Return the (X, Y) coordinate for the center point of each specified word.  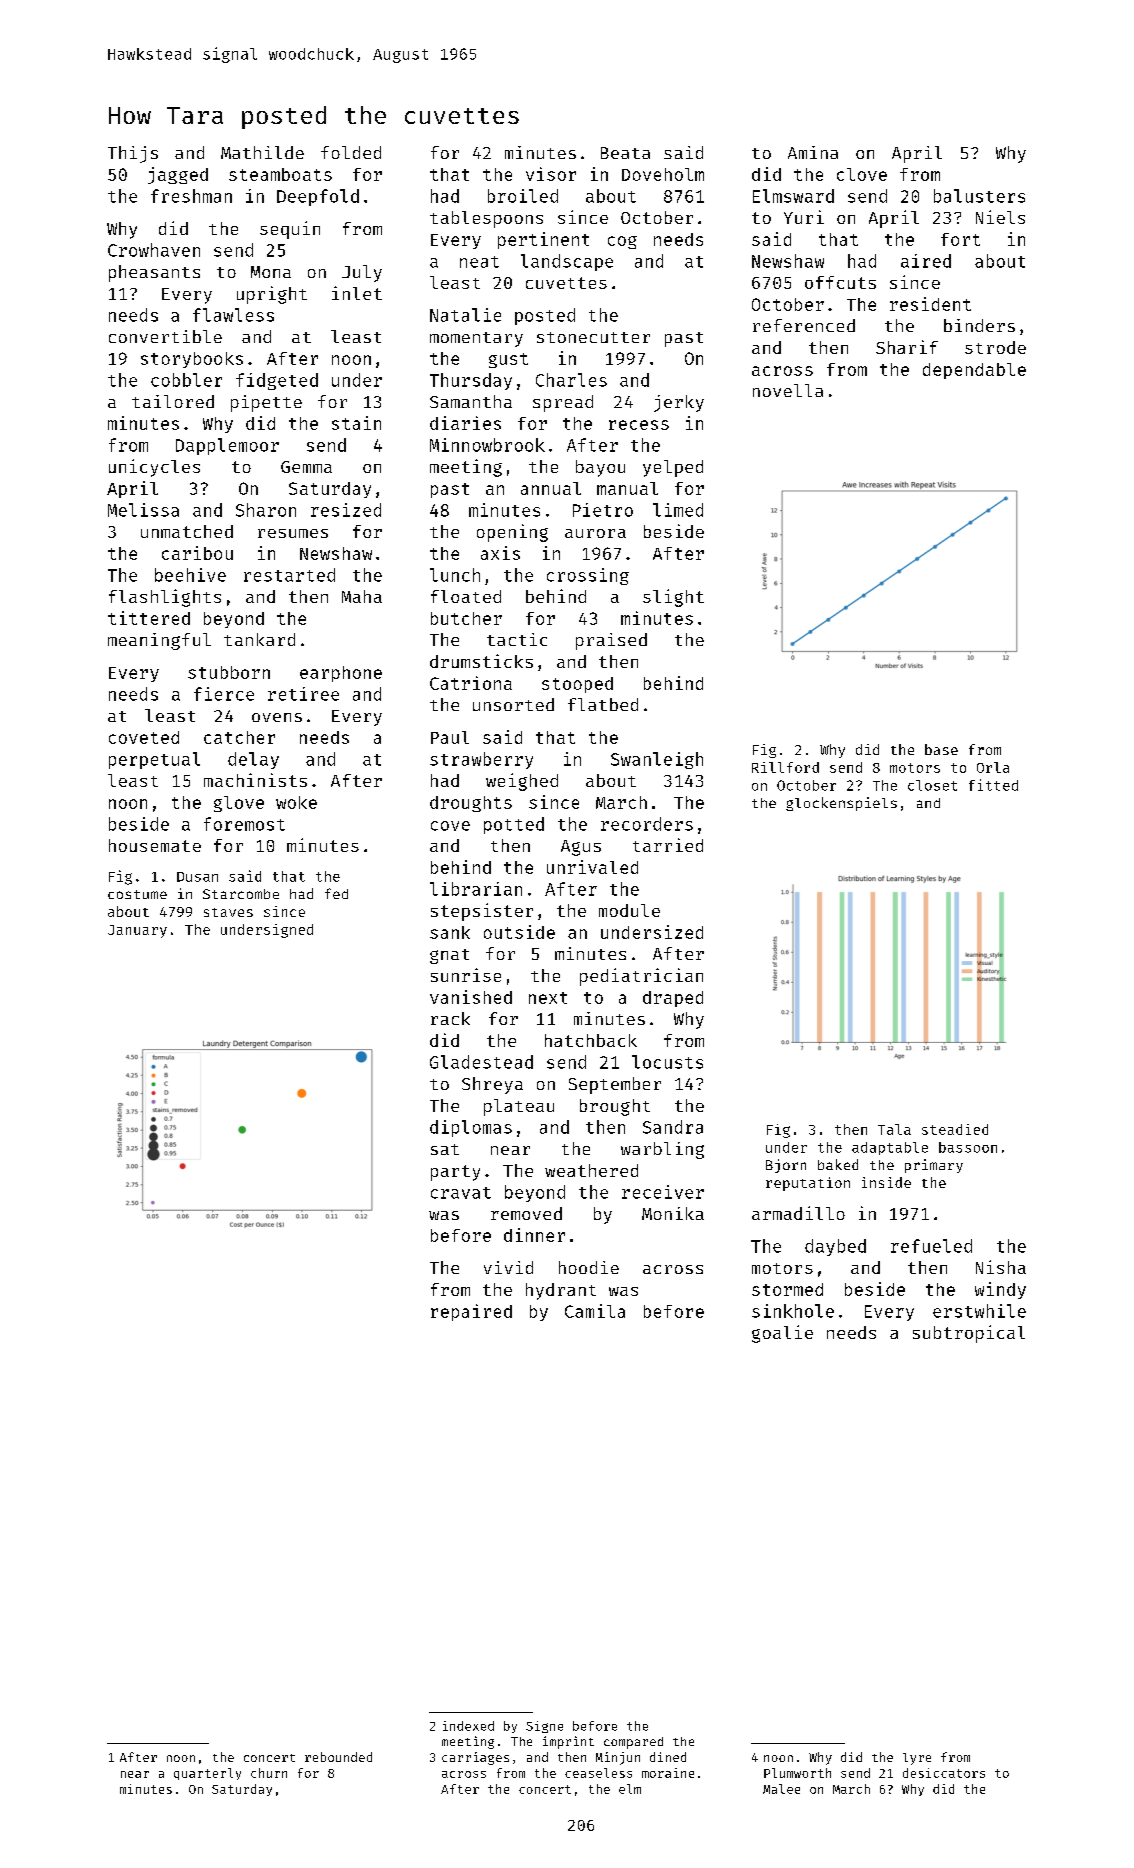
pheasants (154, 273)
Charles (571, 380)
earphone (341, 674)
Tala (894, 1129)
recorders (647, 824)
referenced (804, 325)
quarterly (207, 1774)
